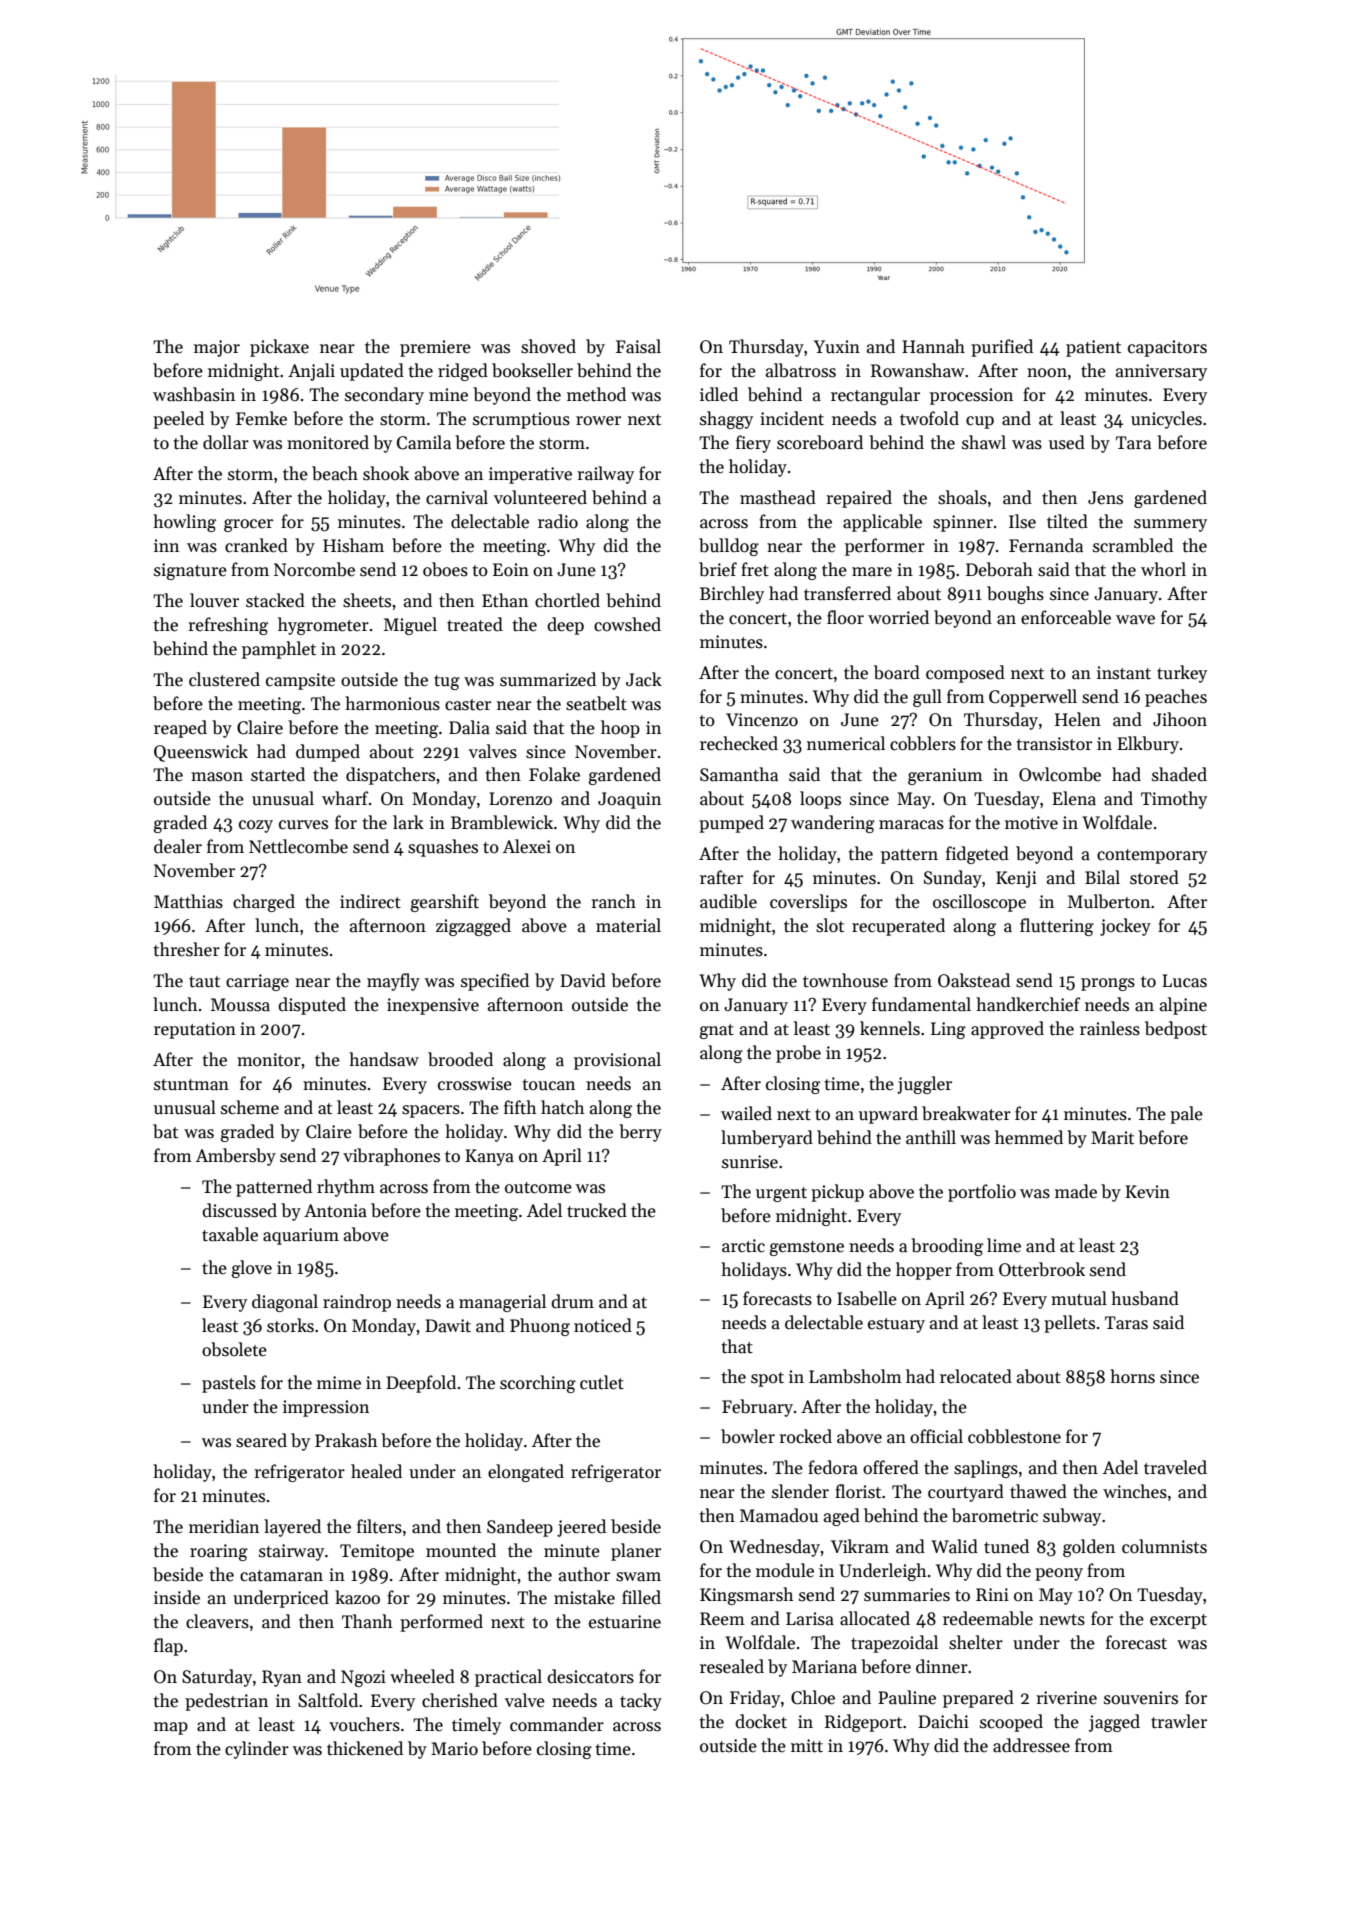  I want to click on harmonious, so click(392, 703).
